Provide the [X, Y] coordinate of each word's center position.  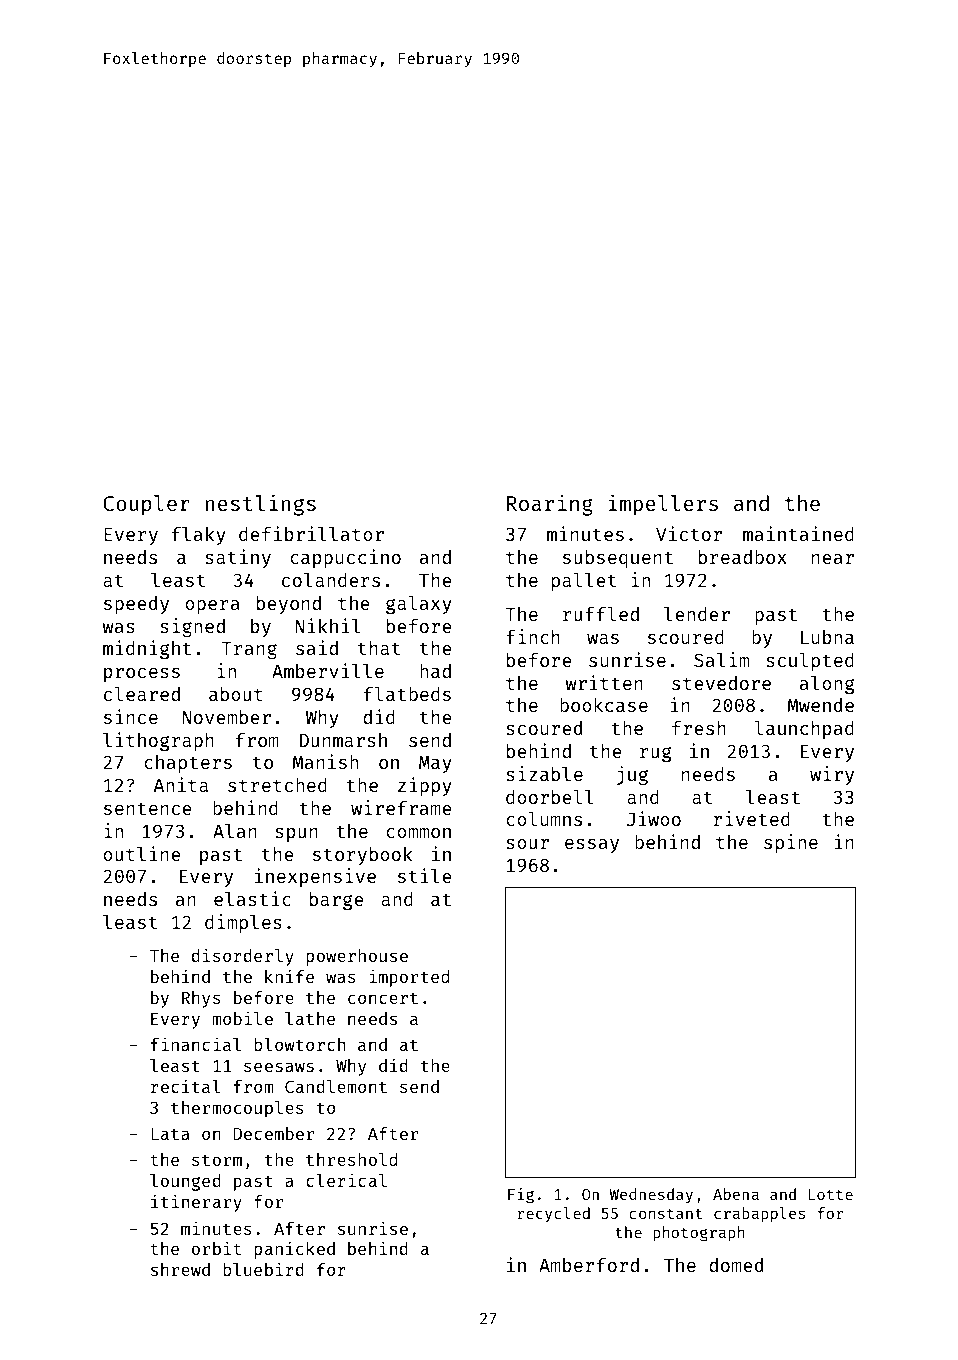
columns [544, 818]
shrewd [180, 1269]
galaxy [419, 604]
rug [656, 754]
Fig [521, 1196]
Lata [170, 1134]
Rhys [201, 999]
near [833, 559]
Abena [736, 1194]
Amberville [328, 670]
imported [409, 978]
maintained [798, 533]
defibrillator [311, 533]
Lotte [830, 1194]
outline [142, 853]
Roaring [550, 505]
